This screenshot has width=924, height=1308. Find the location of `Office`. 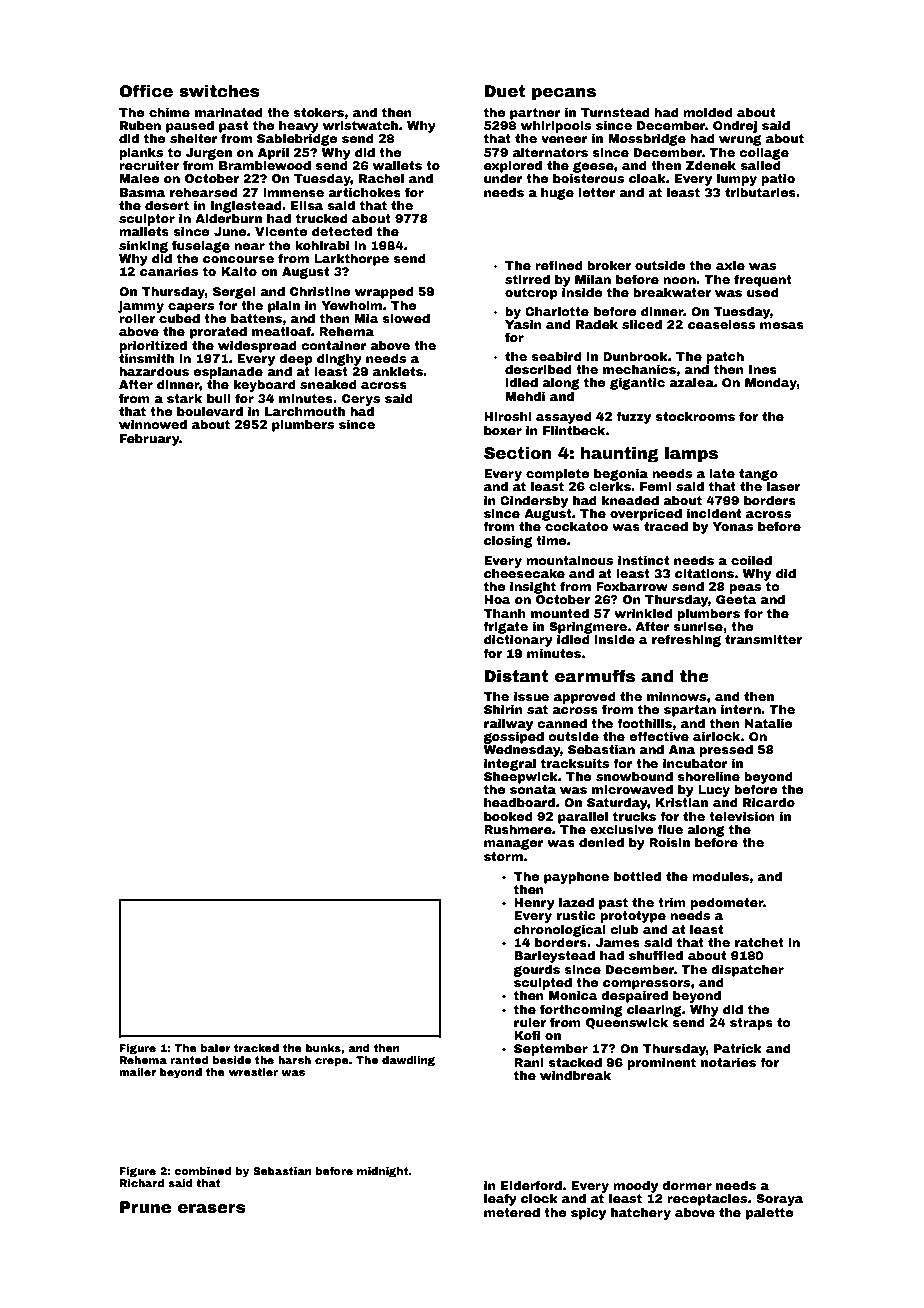

Office is located at coordinates (146, 91).
